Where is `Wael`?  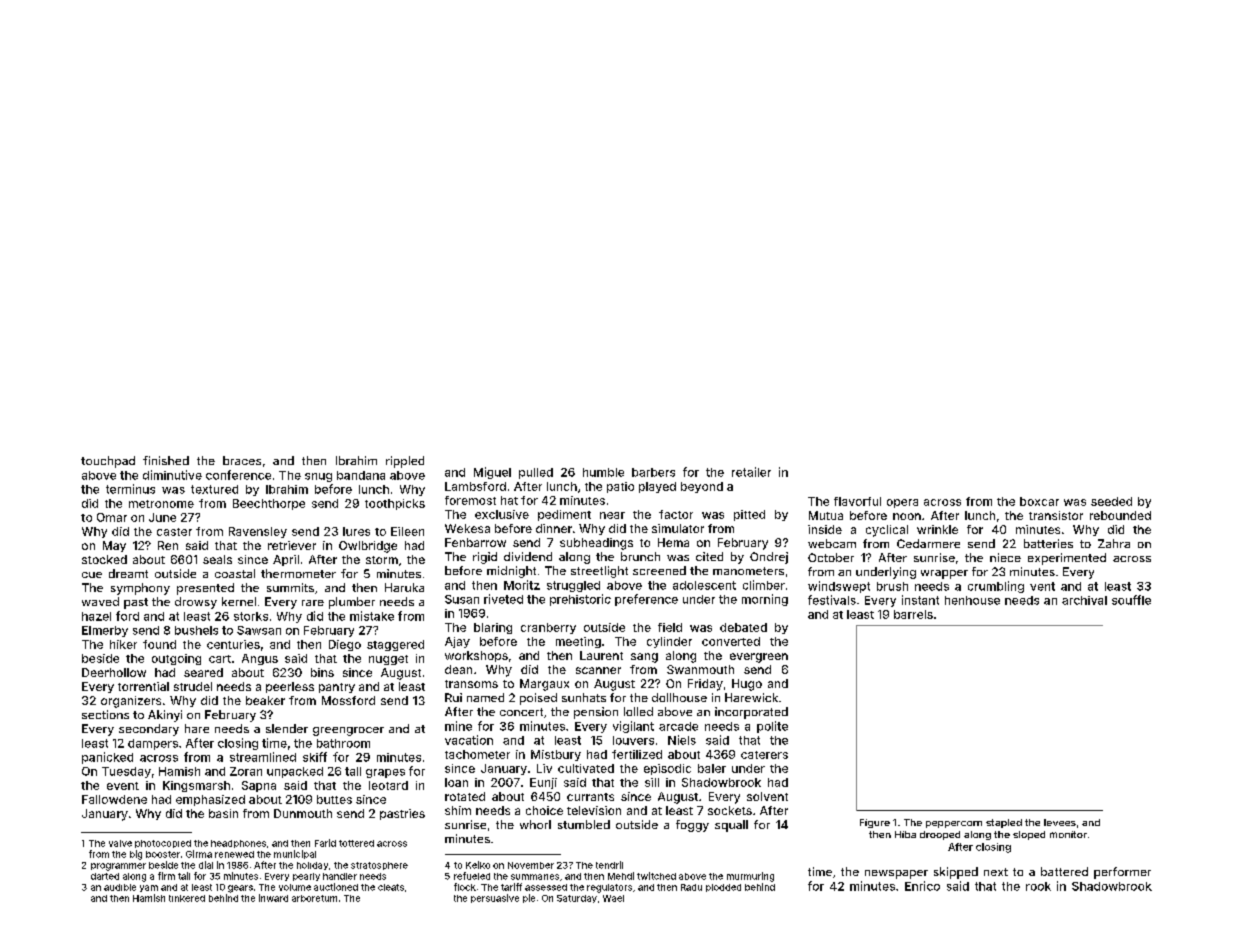 Wael is located at coordinates (613, 898).
